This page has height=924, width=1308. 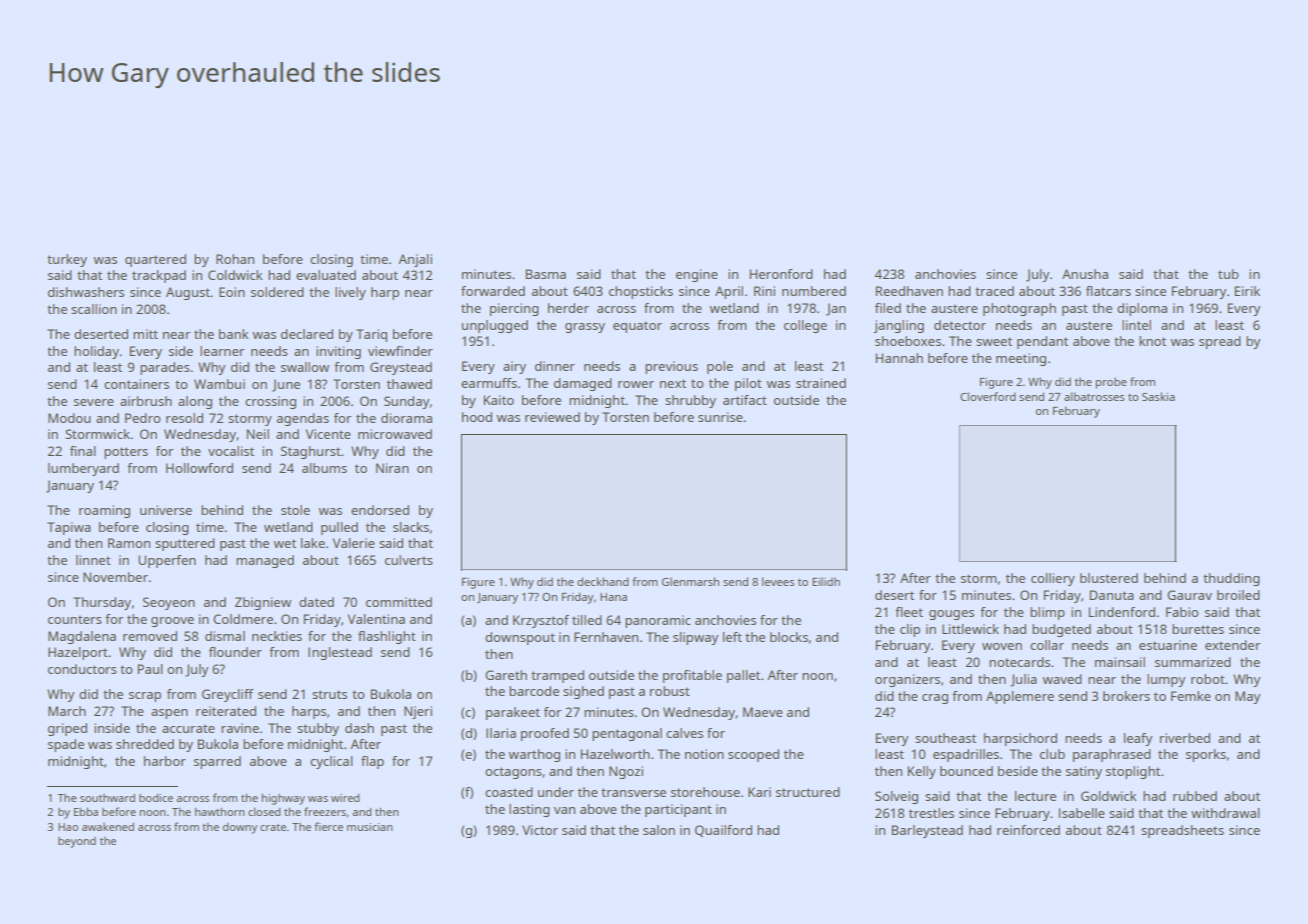 I want to click on Hao, so click(x=68, y=827).
